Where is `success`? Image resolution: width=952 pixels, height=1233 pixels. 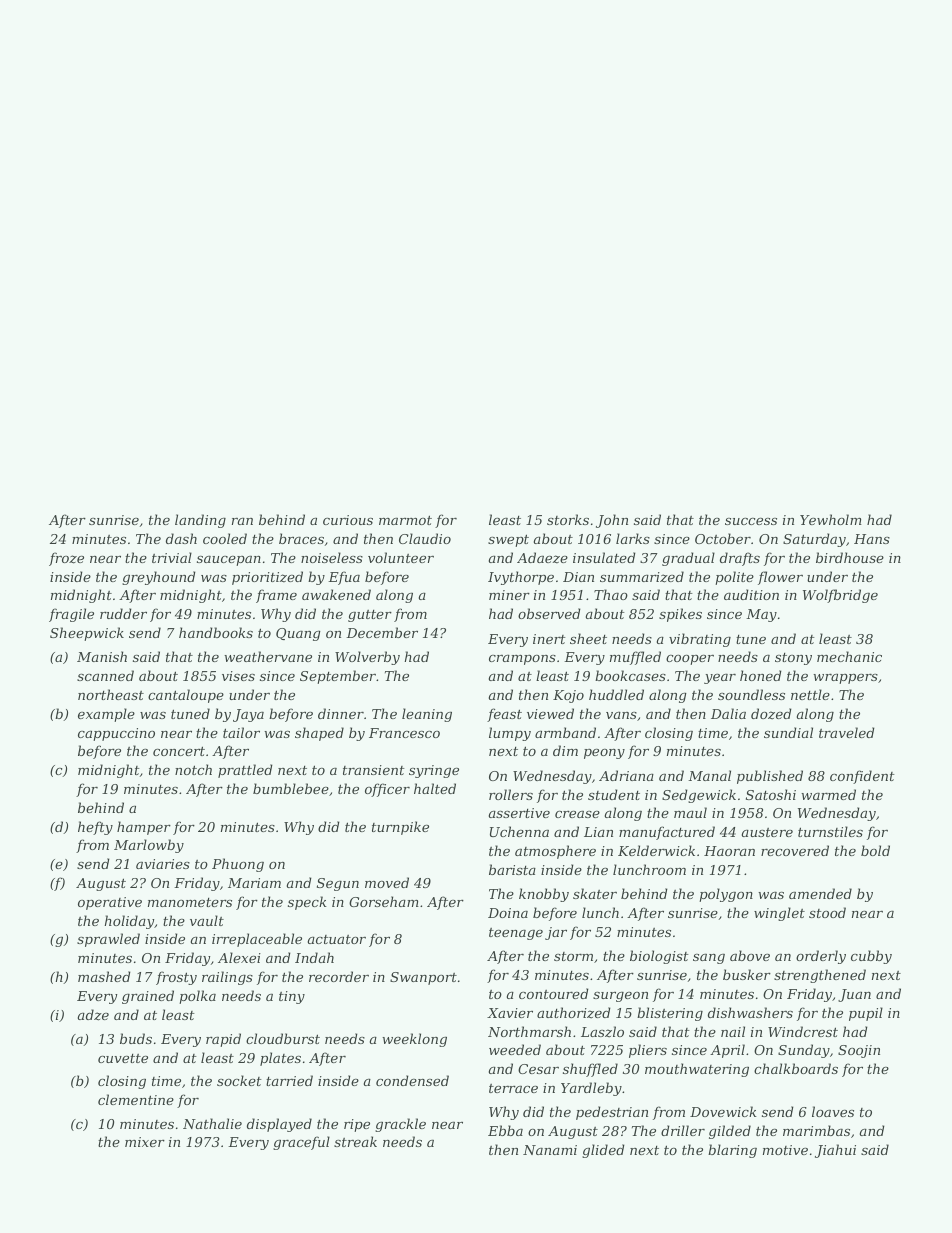
success is located at coordinates (751, 521).
